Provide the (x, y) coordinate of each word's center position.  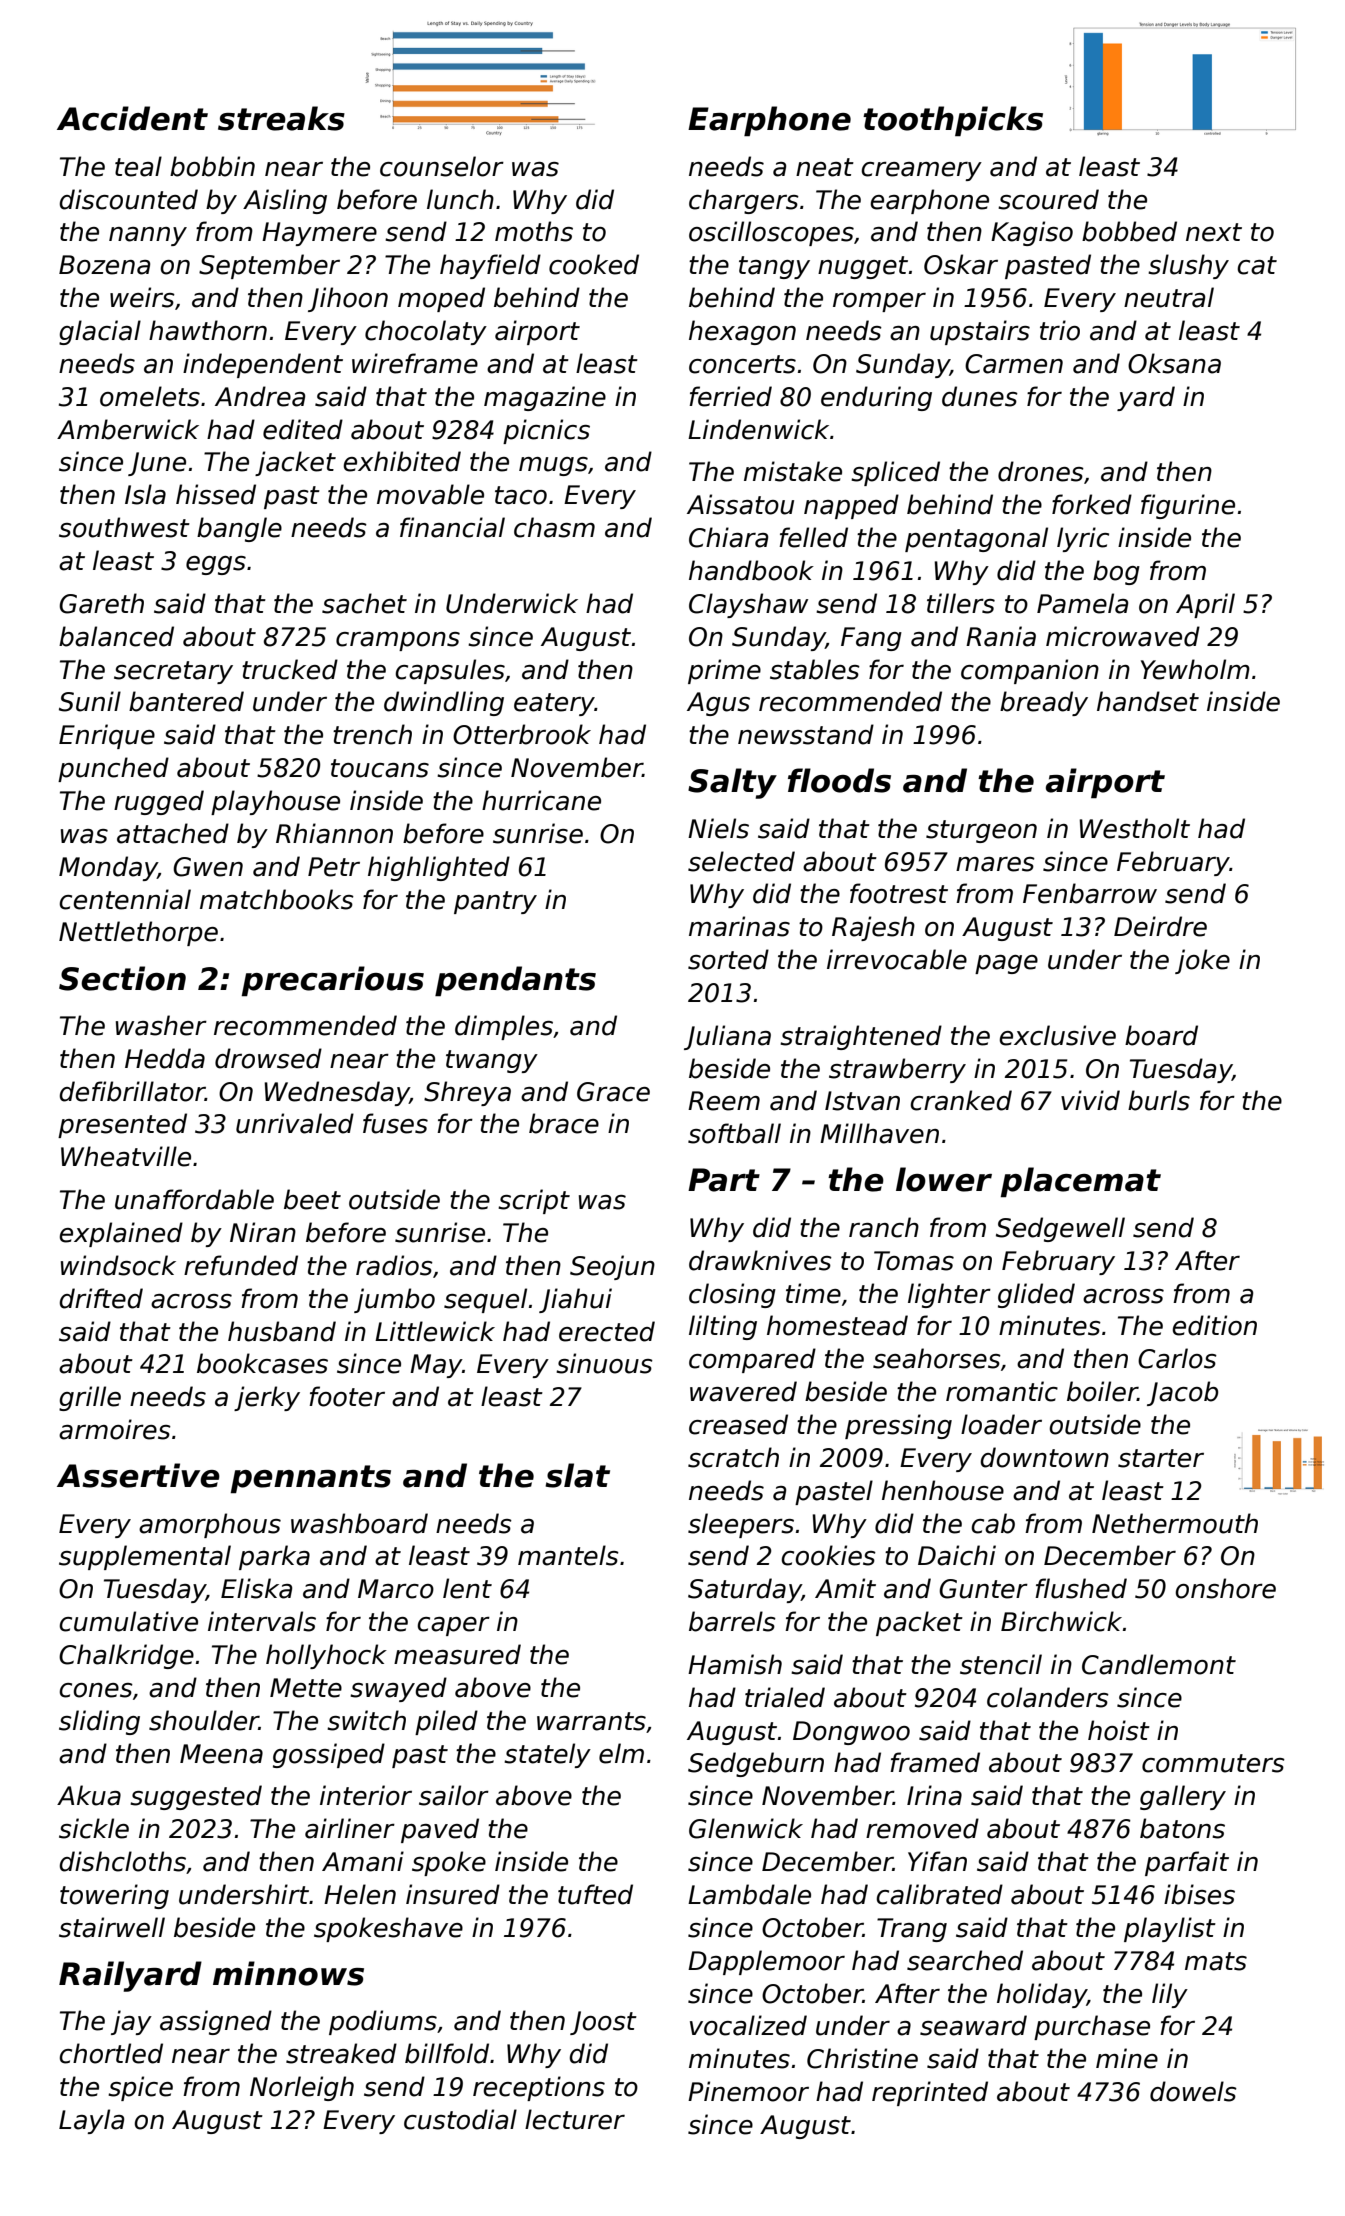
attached (173, 833)
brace (564, 1123)
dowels (1193, 2091)
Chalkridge (126, 1656)
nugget (863, 267)
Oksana (1174, 363)
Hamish (735, 1664)
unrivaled (295, 1123)
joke (1202, 961)
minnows (288, 1973)
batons (1182, 1828)
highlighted (439, 868)
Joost (603, 2023)
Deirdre (1160, 926)
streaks (281, 118)
